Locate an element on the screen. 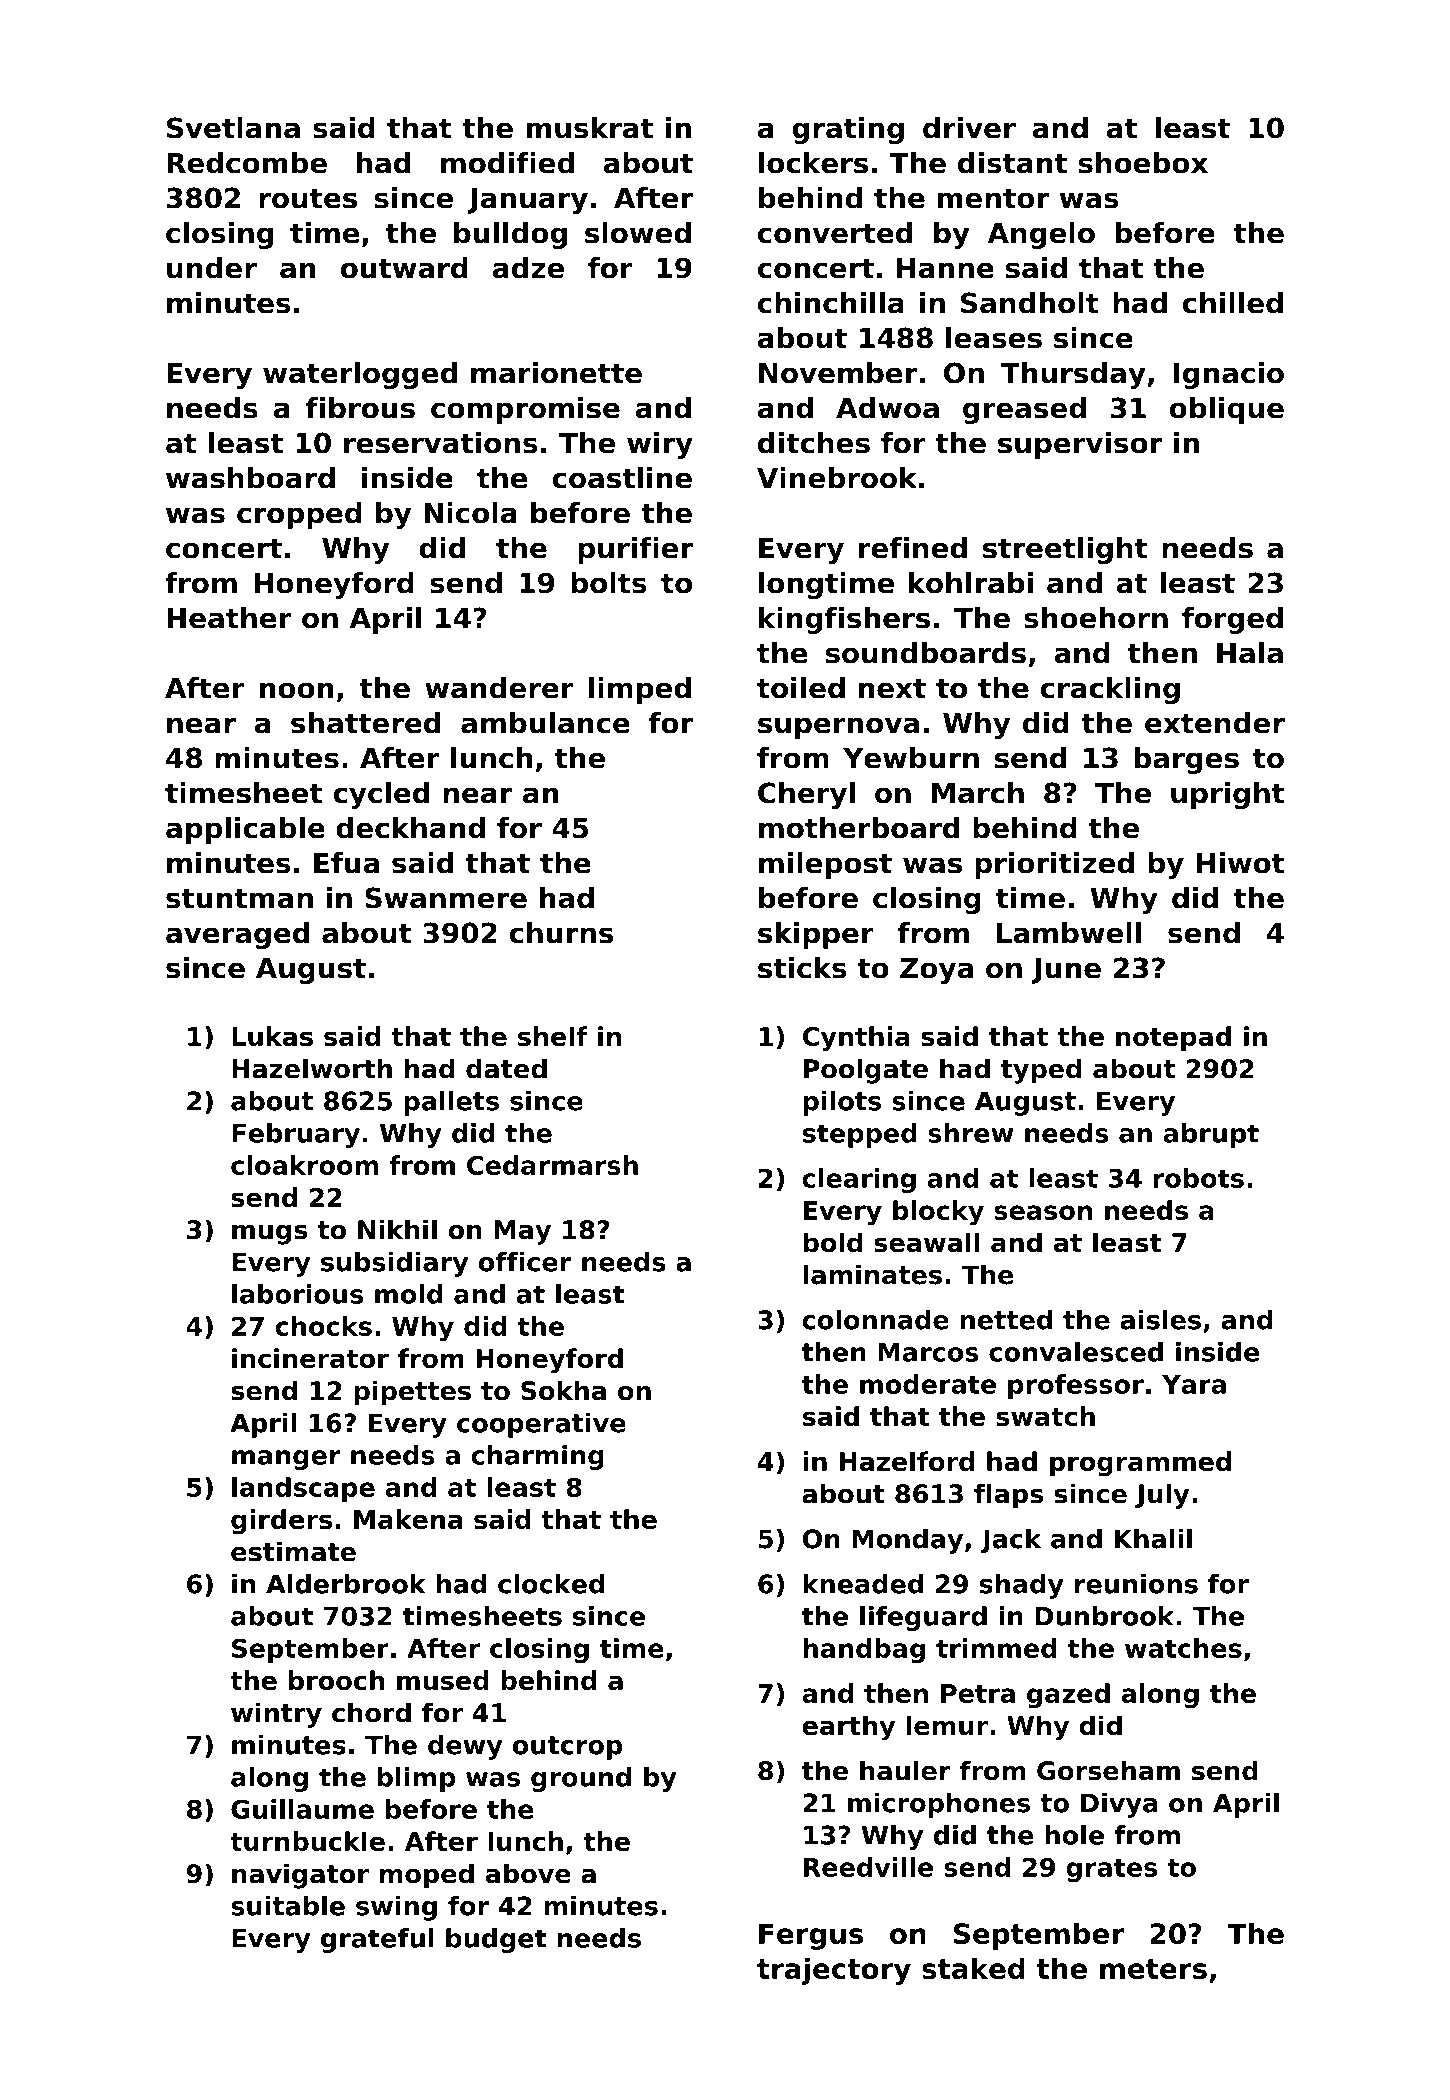 The width and height of the screenshot is (1450, 2100). waterlogged is located at coordinates (360, 375).
